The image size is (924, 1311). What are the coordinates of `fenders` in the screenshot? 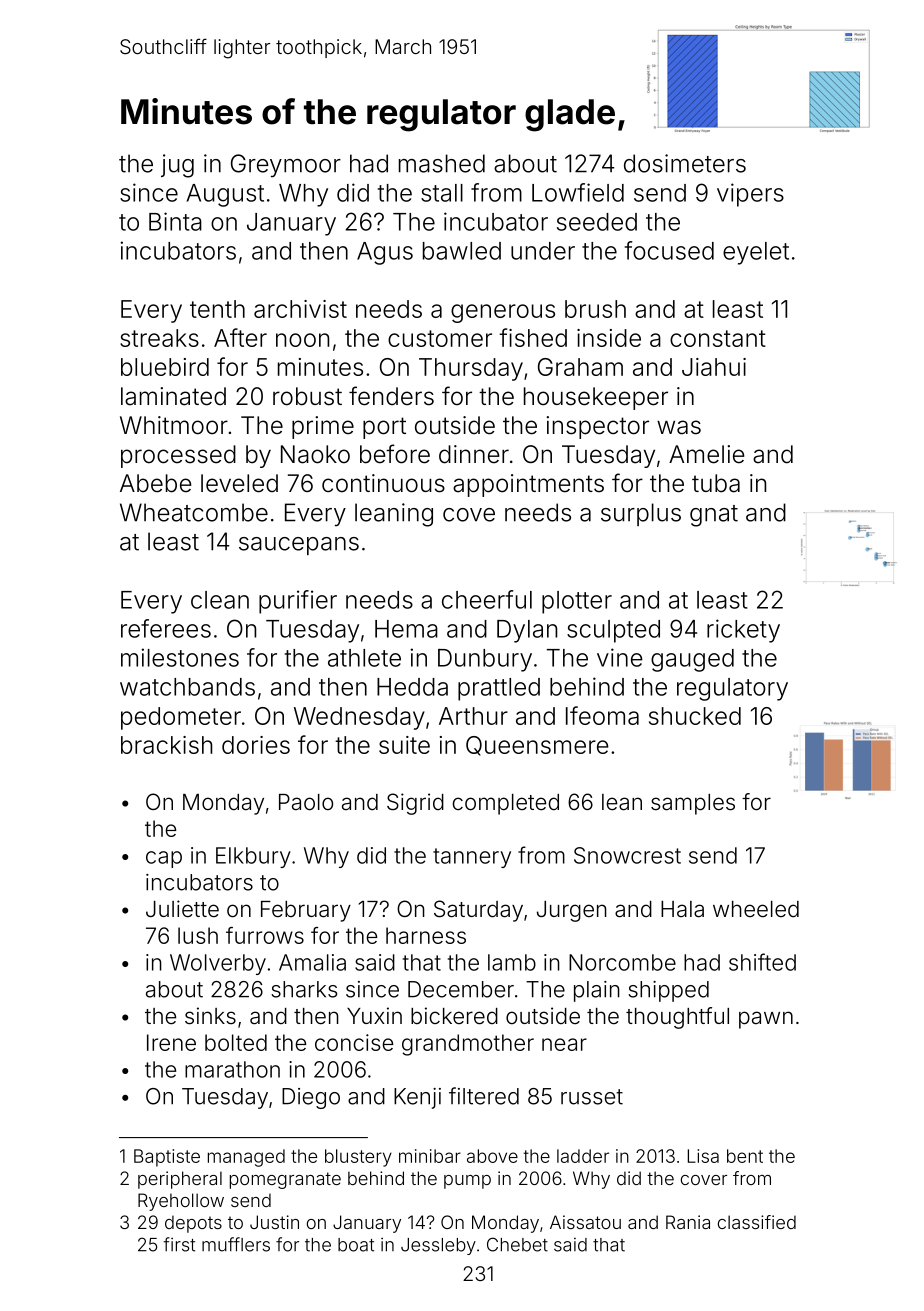 It's located at (391, 396).
